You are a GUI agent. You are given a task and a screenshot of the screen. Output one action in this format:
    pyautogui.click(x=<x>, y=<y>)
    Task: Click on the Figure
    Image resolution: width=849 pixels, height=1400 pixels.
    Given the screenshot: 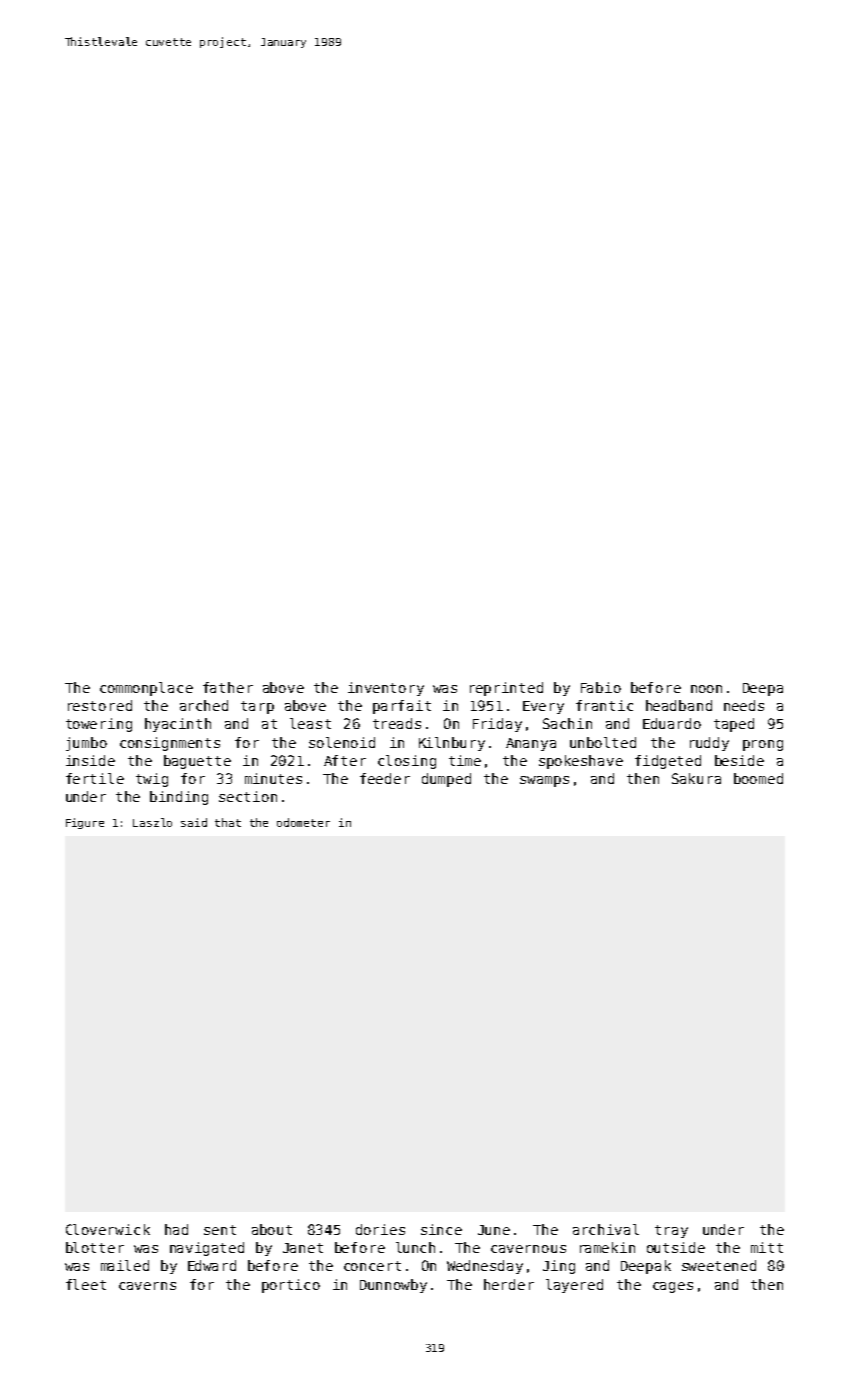 What is the action you would take?
    pyautogui.click(x=85, y=823)
